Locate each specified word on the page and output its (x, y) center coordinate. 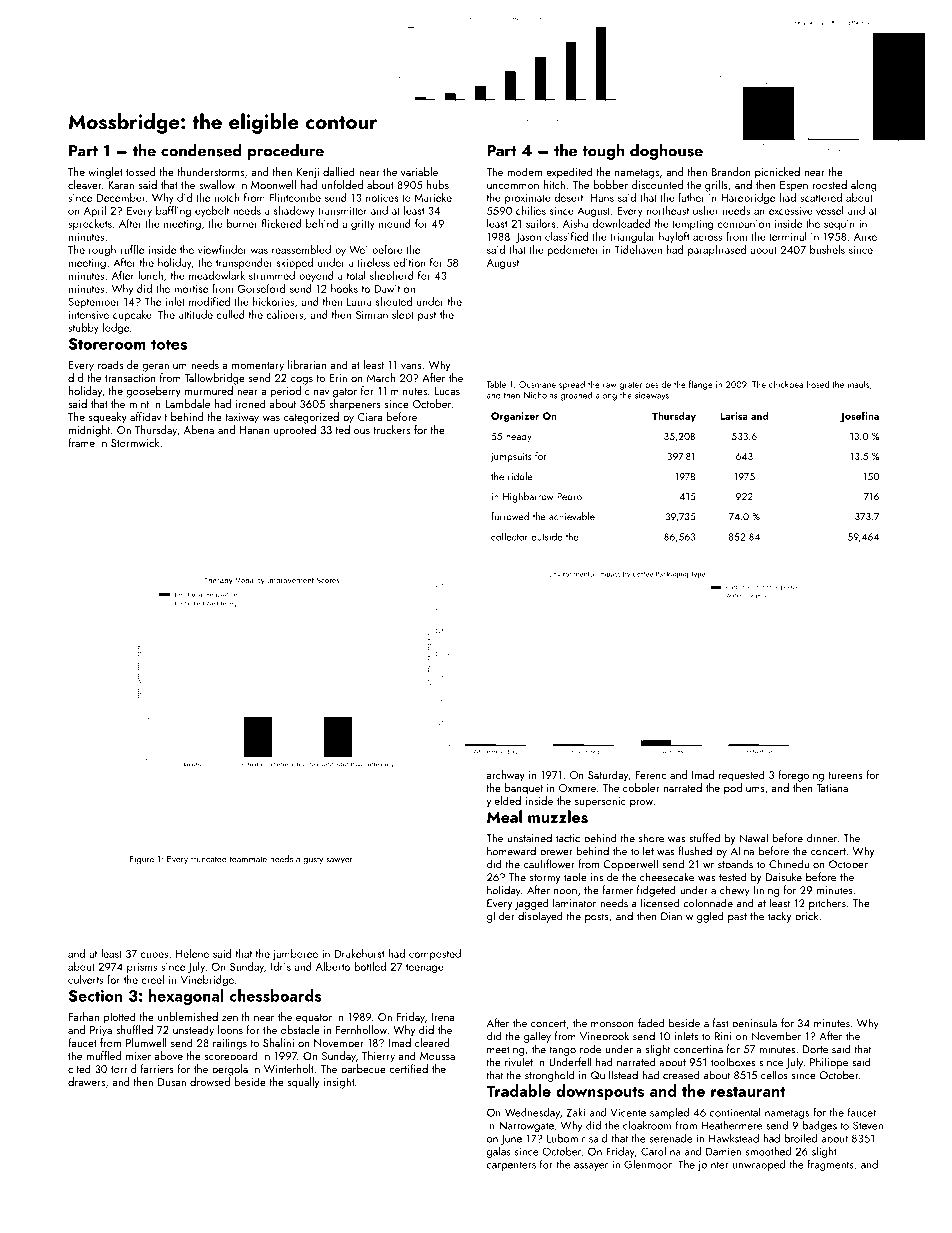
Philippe (829, 1063)
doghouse (666, 152)
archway (506, 776)
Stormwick (135, 442)
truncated (209, 859)
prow (641, 803)
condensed (201, 150)
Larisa (734, 416)
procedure (286, 152)
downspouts (600, 1092)
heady (519, 437)
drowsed (210, 1081)
